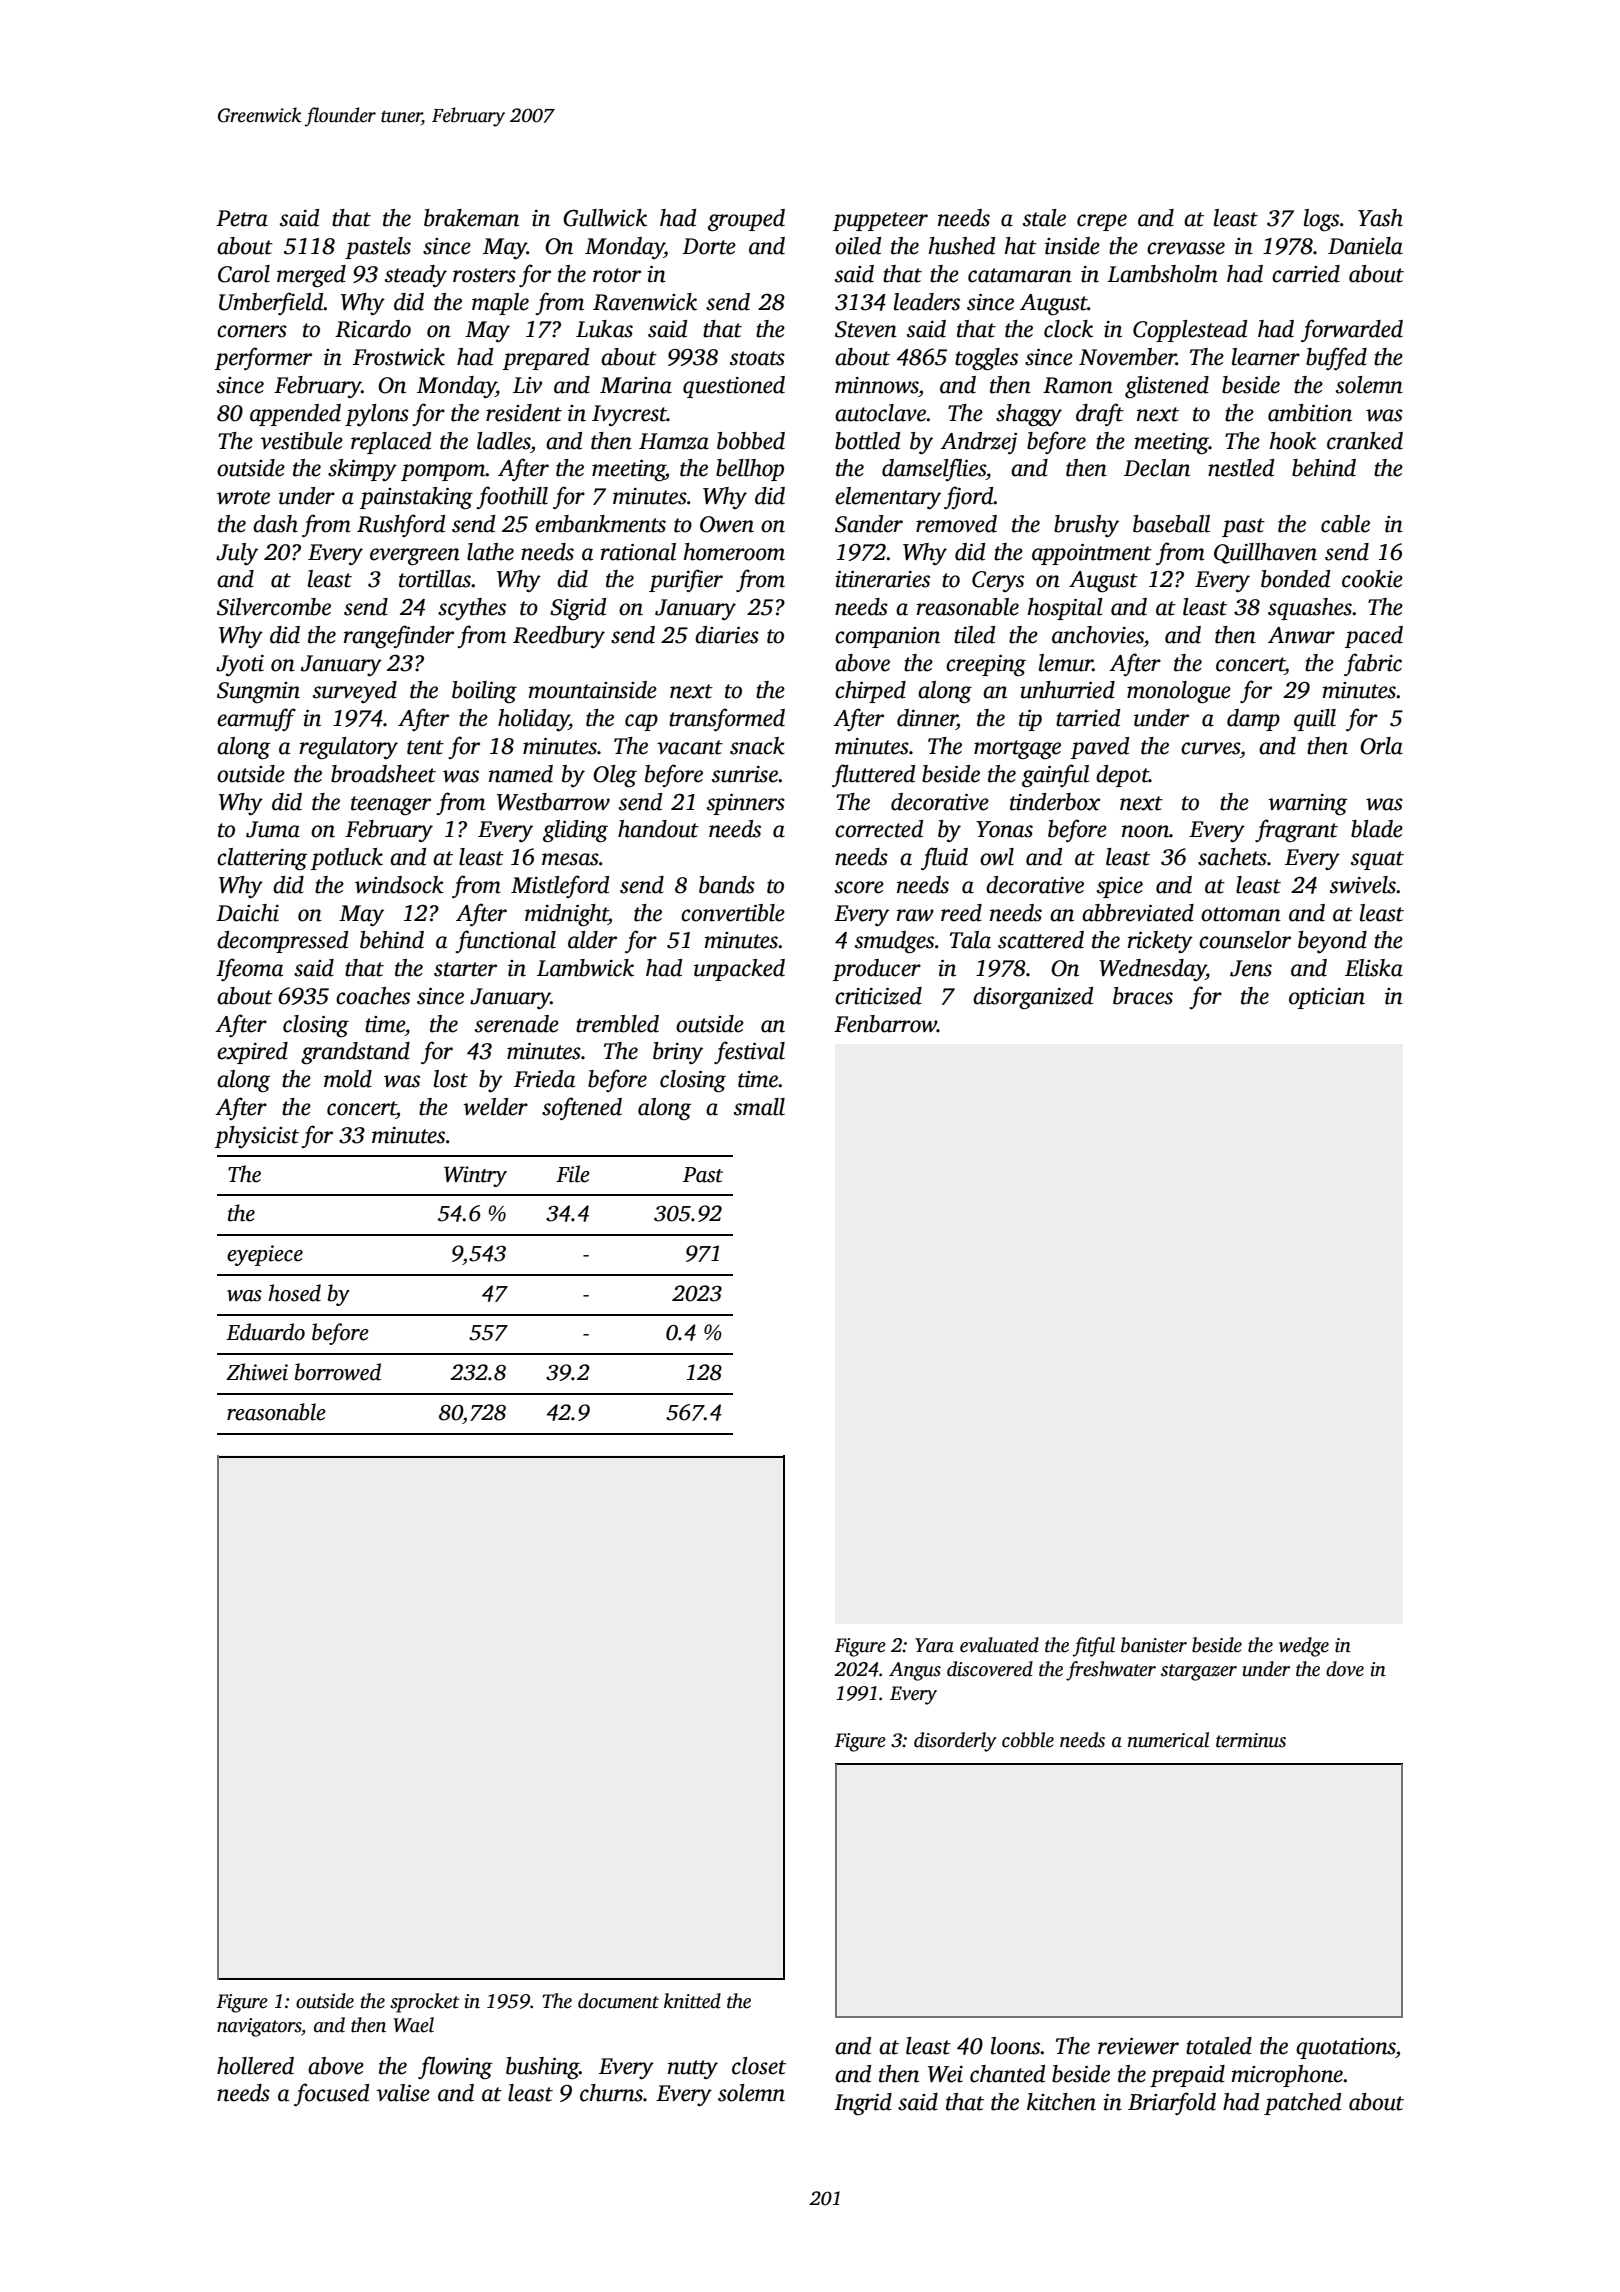 The image size is (1620, 2292). What do you see at coordinates (709, 246) in the screenshot?
I see `Dorte` at bounding box center [709, 246].
